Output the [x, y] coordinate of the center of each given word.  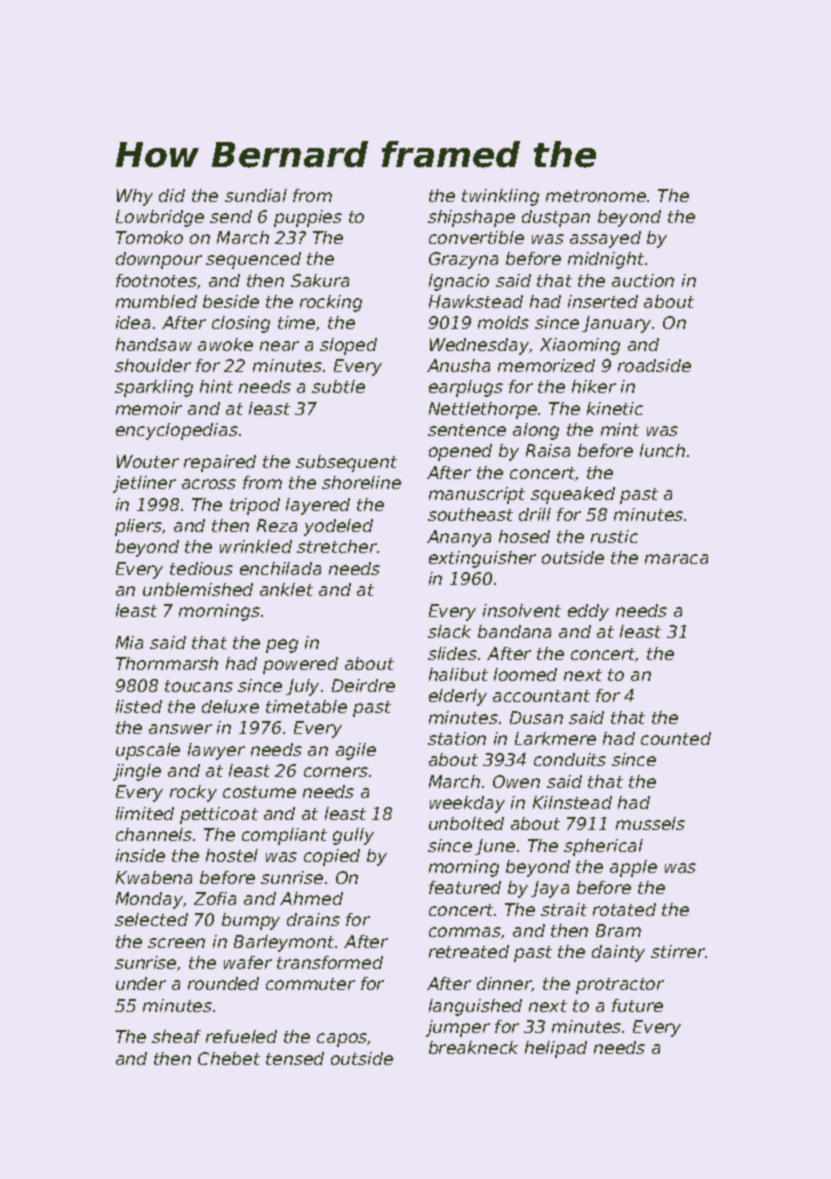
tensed [295, 1058]
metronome [596, 196]
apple [633, 868]
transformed [330, 962]
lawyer [216, 751]
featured [465, 887]
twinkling [500, 197]
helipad [556, 1049]
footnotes [156, 280]
